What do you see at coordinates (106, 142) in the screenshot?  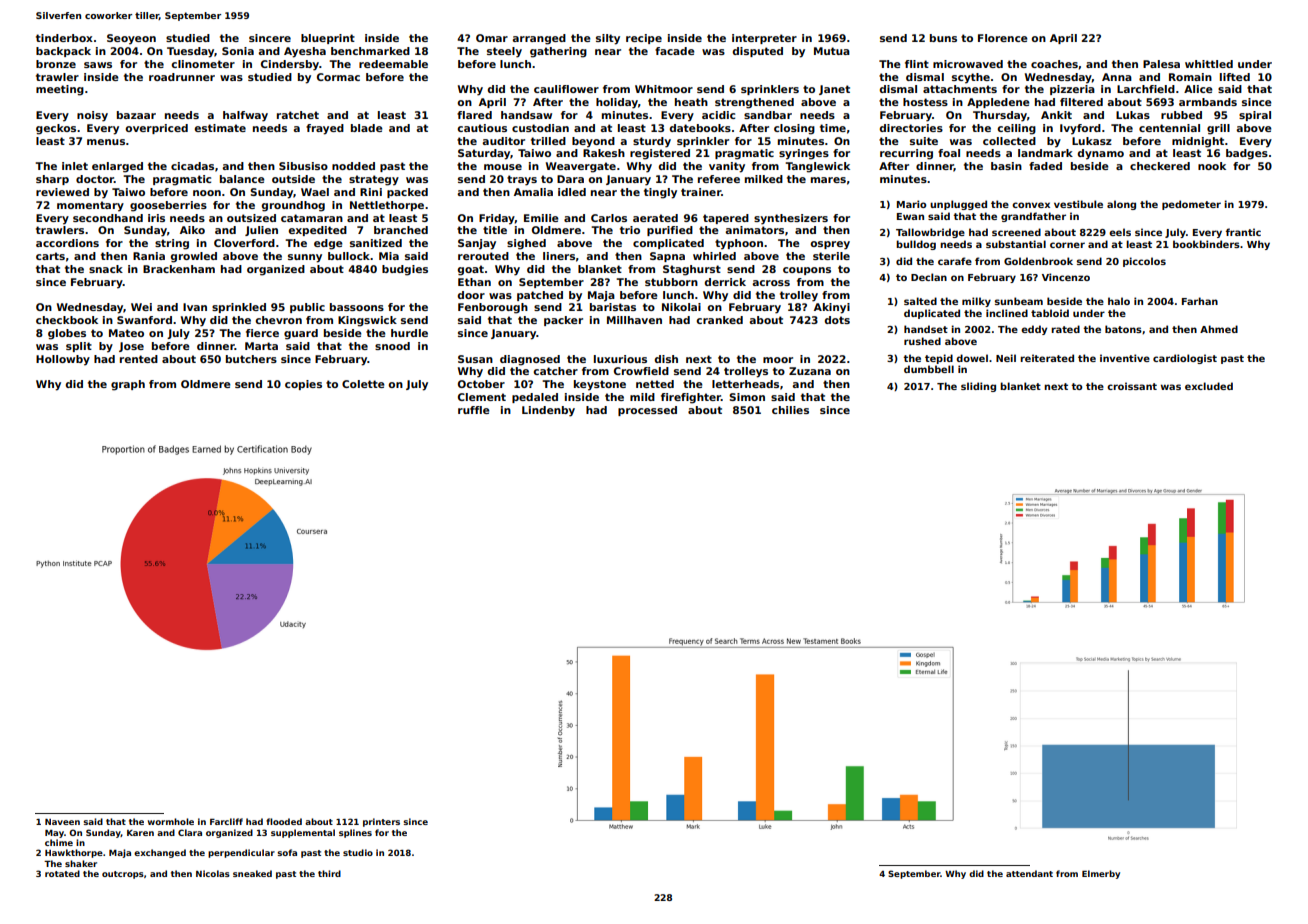 I see `menus` at bounding box center [106, 142].
